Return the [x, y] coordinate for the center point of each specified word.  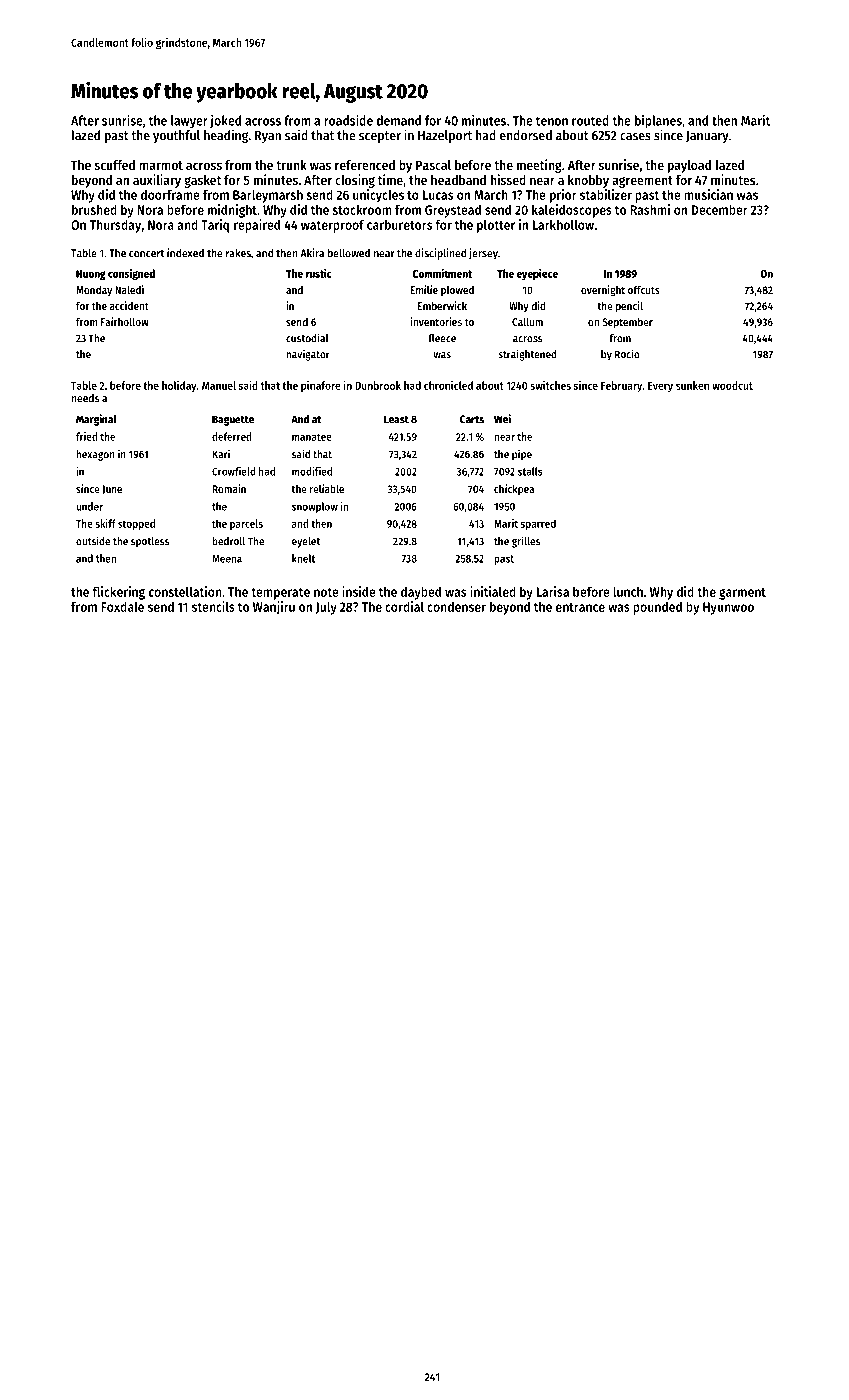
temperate [280, 594]
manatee [312, 437]
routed [590, 120]
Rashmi [650, 209]
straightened [527, 355]
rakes [238, 253]
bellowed [349, 253]
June [112, 490]
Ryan [268, 137]
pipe [522, 455]
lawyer [189, 121]
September [627, 323]
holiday [179, 386]
